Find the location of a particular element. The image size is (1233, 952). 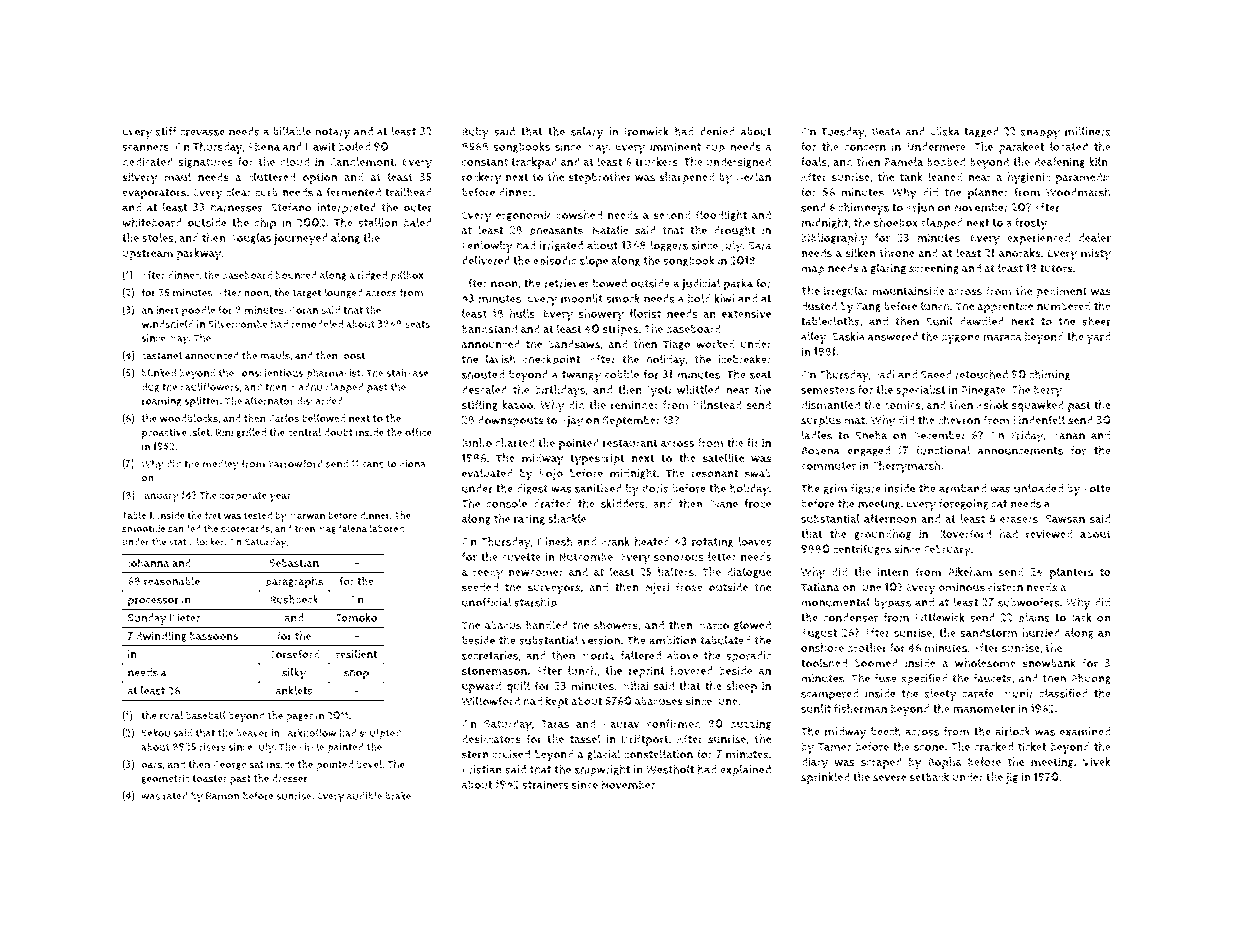

digest is located at coordinates (532, 489).
